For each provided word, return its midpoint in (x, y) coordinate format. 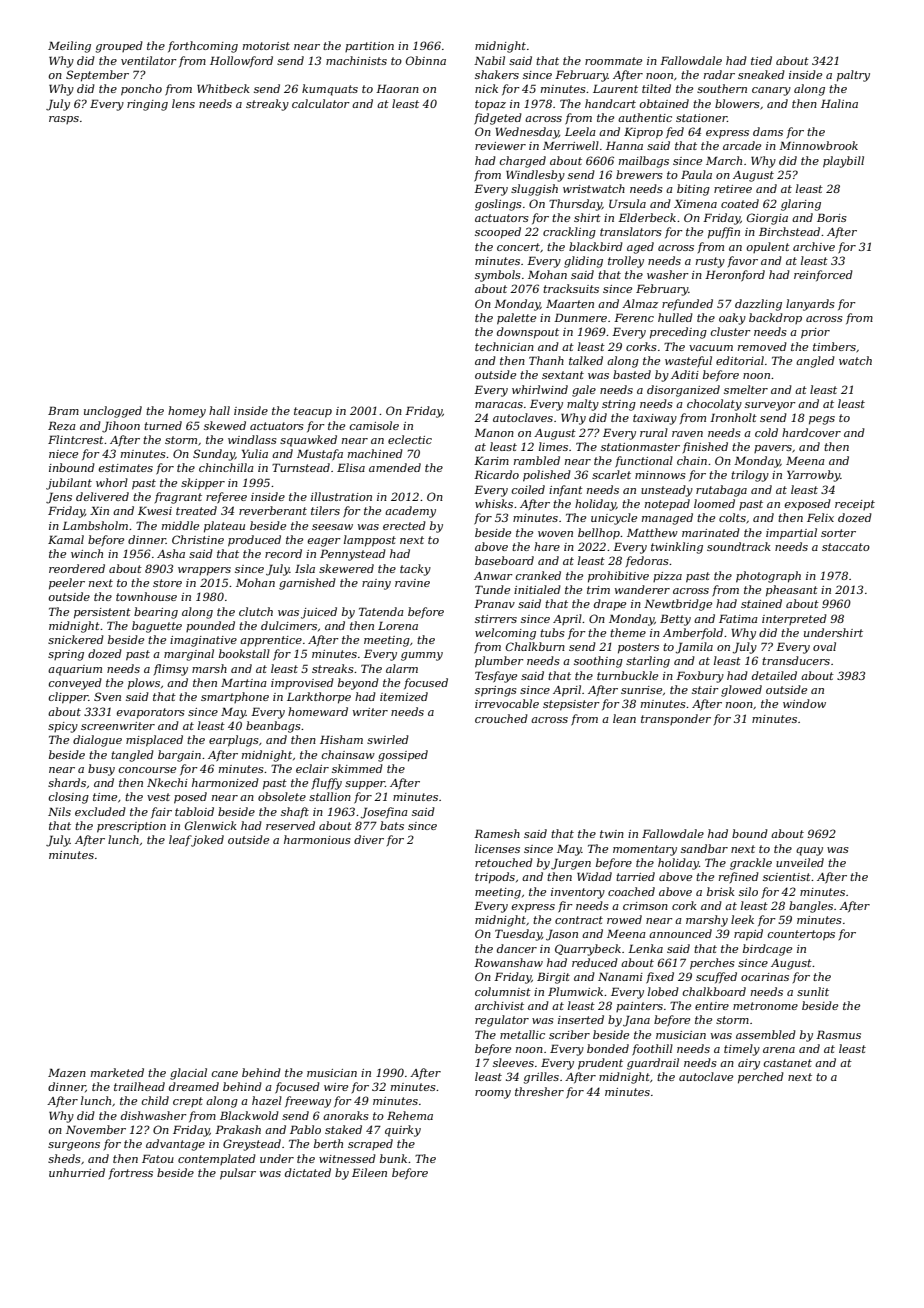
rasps (64, 120)
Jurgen (571, 864)
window (804, 703)
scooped (498, 233)
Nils (59, 811)
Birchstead (789, 231)
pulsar (238, 1174)
